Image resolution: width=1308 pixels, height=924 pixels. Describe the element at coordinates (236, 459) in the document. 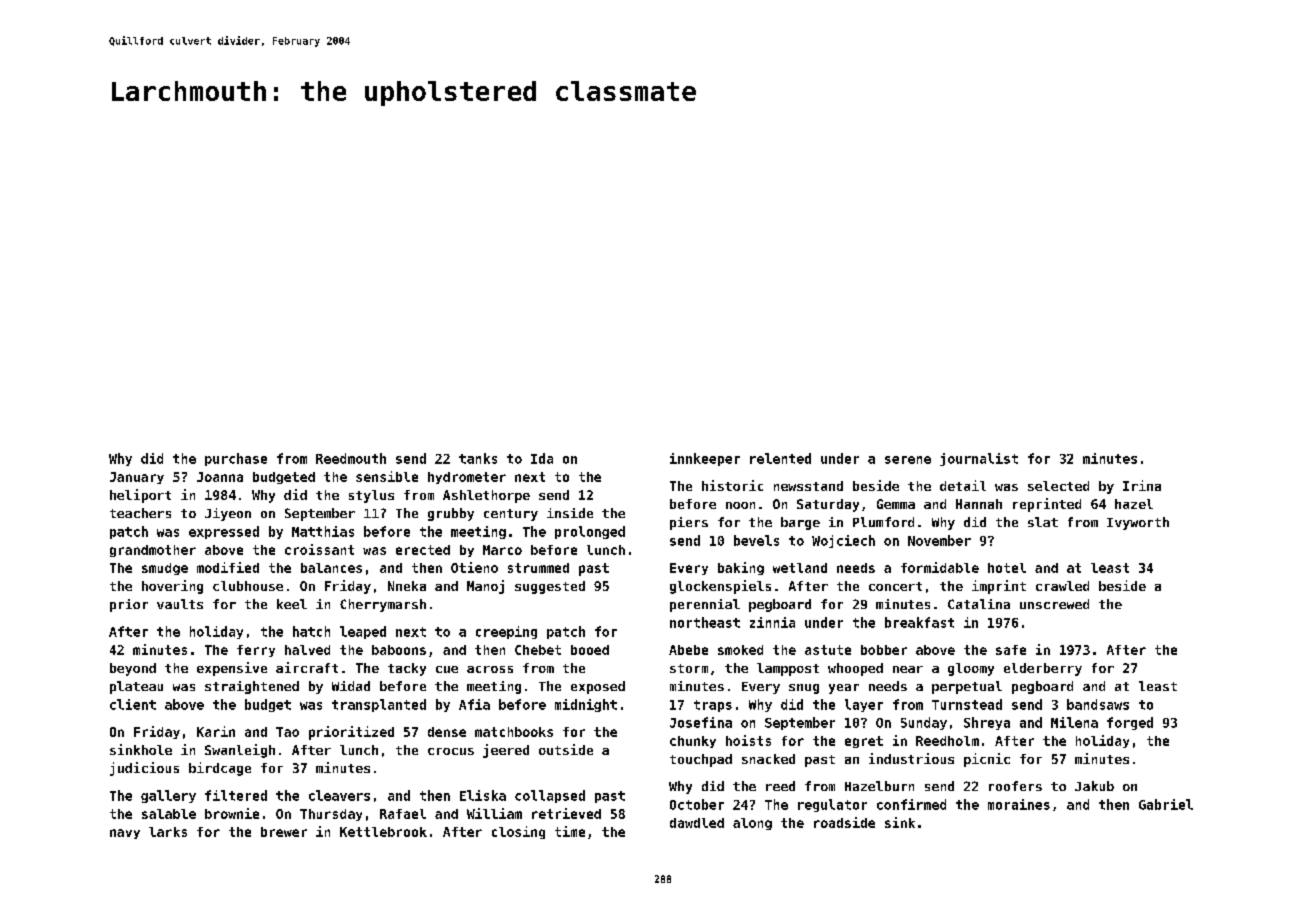

I see `purchase` at that location.
